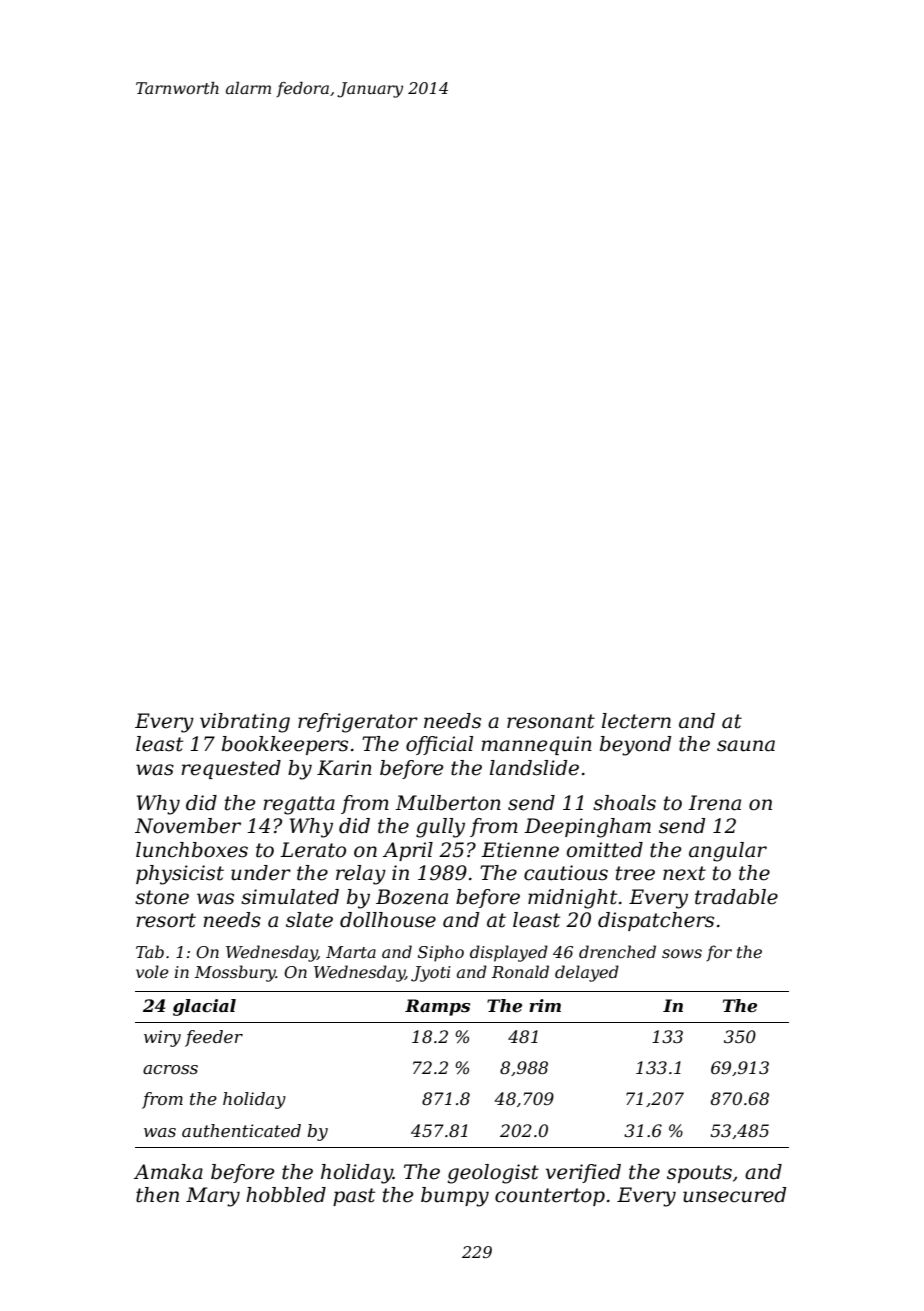 This screenshot has width=924, height=1311. What do you see at coordinates (736, 897) in the screenshot?
I see `tradable` at bounding box center [736, 897].
